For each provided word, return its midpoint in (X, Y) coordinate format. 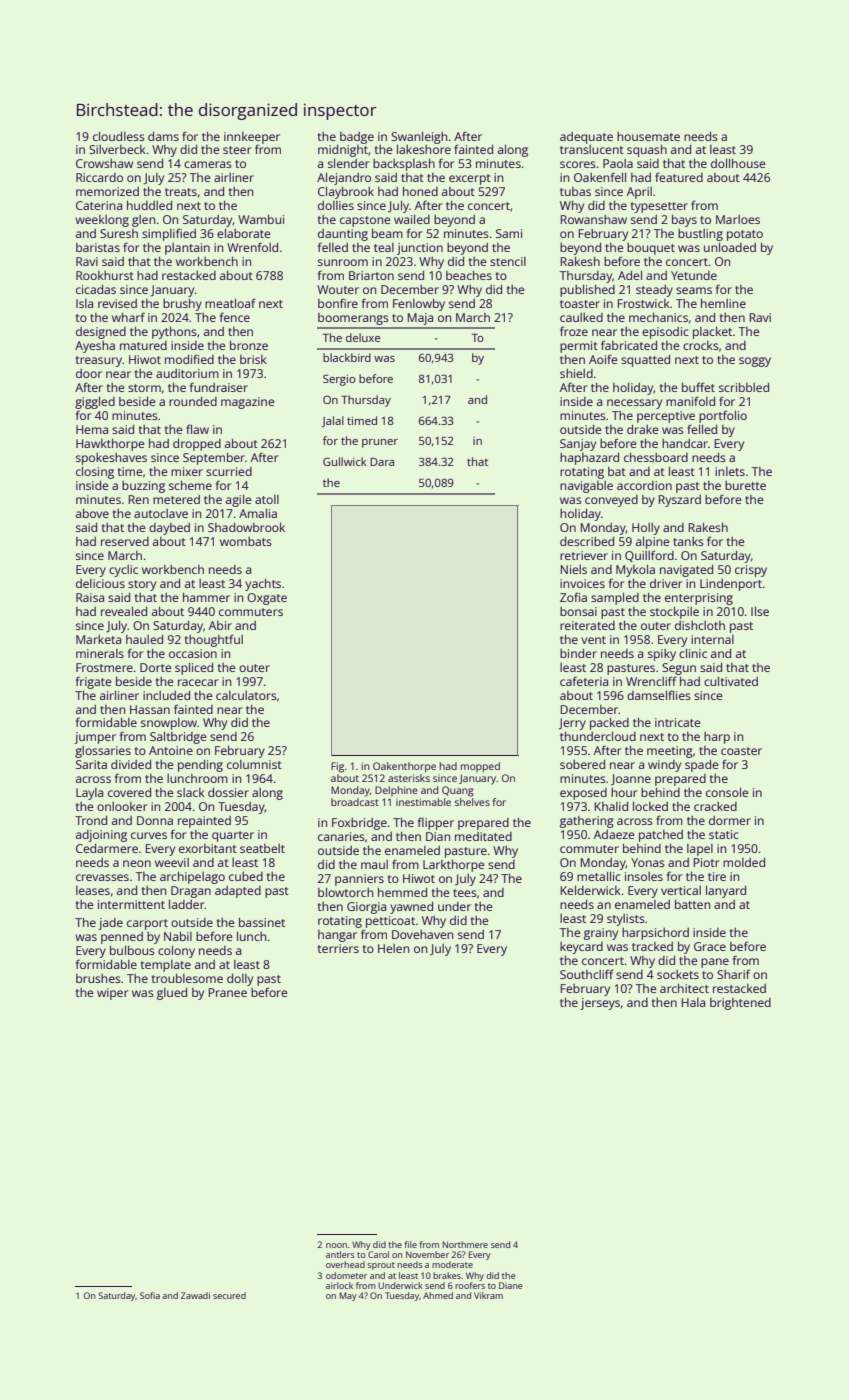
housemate (648, 136)
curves (149, 835)
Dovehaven (422, 934)
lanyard (726, 891)
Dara (382, 462)
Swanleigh (419, 137)
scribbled (744, 387)
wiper (112, 994)
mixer (187, 471)
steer (237, 150)
